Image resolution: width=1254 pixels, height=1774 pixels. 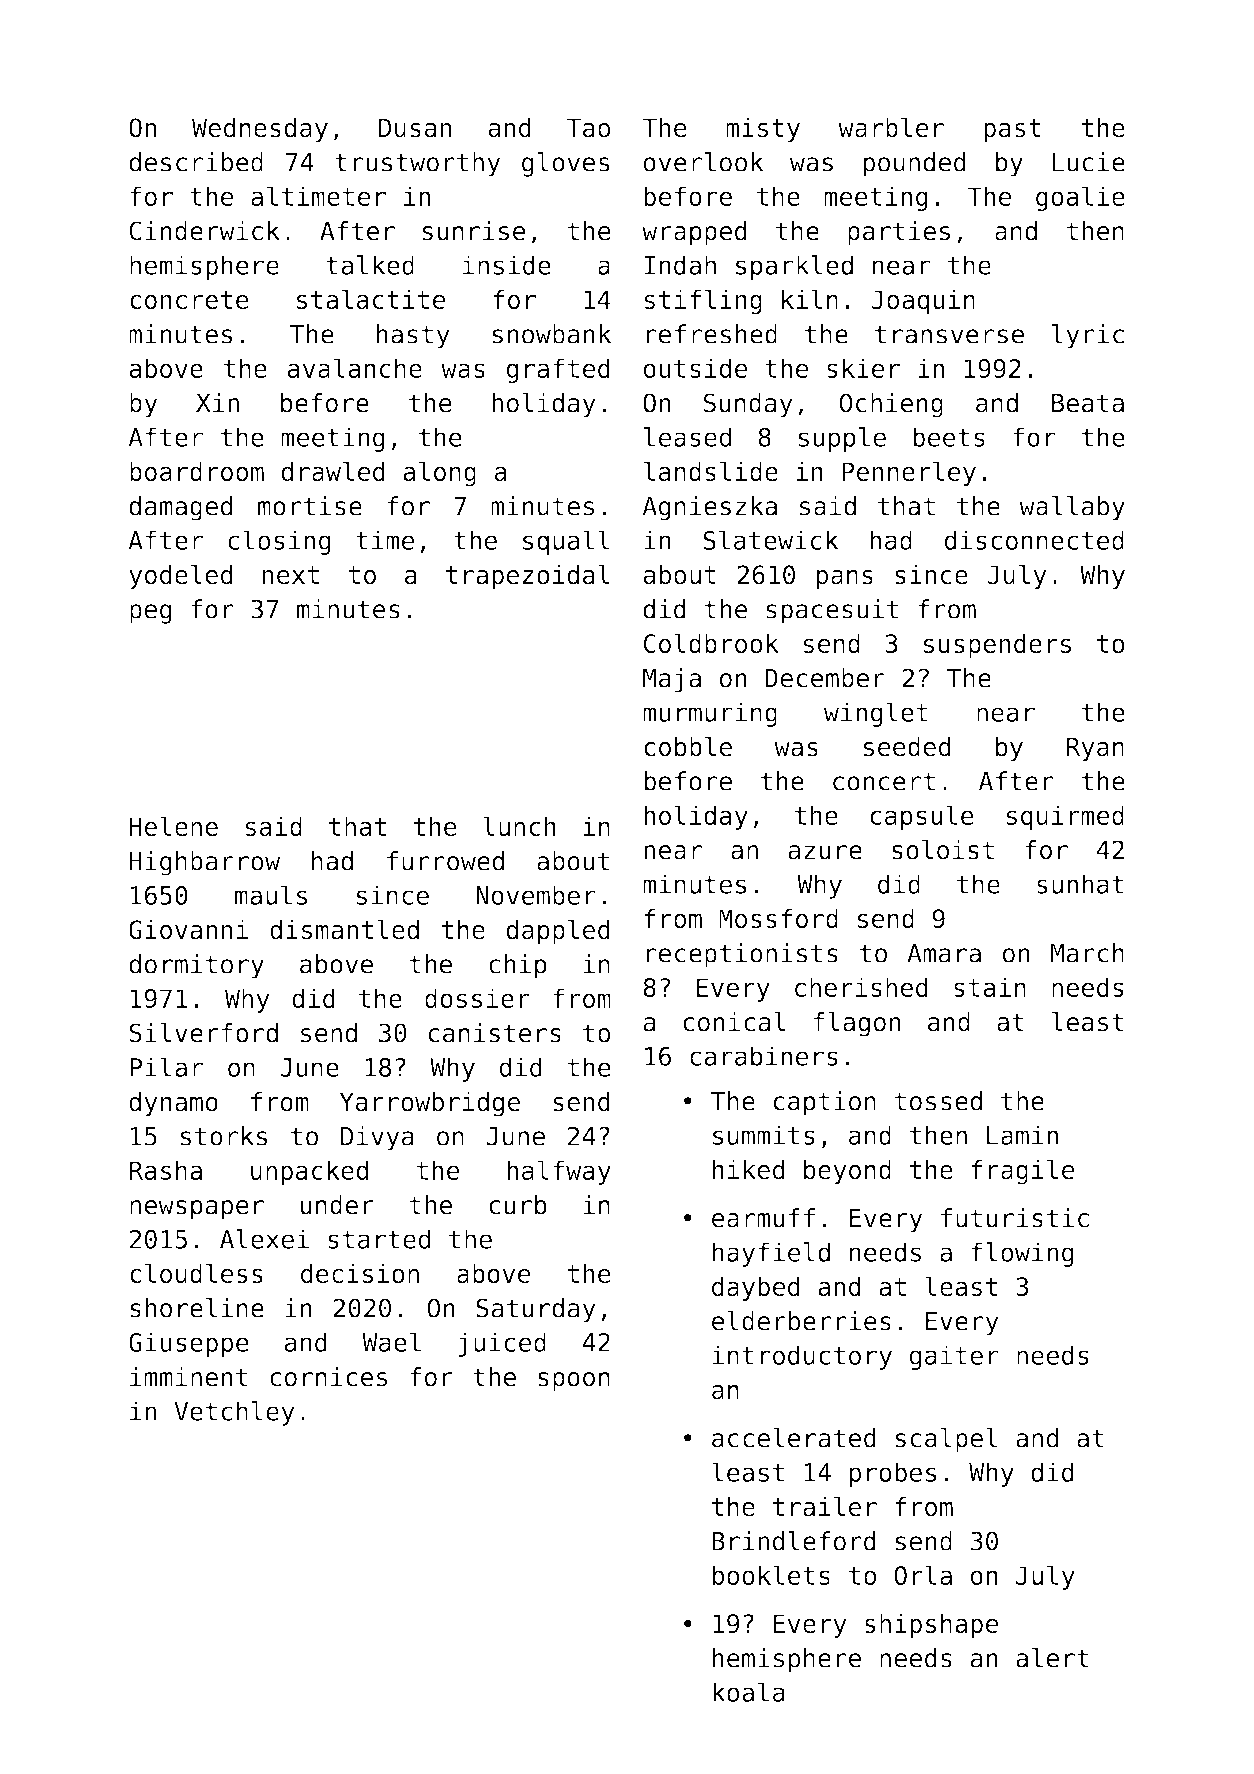 I want to click on soloist, so click(x=943, y=850).
